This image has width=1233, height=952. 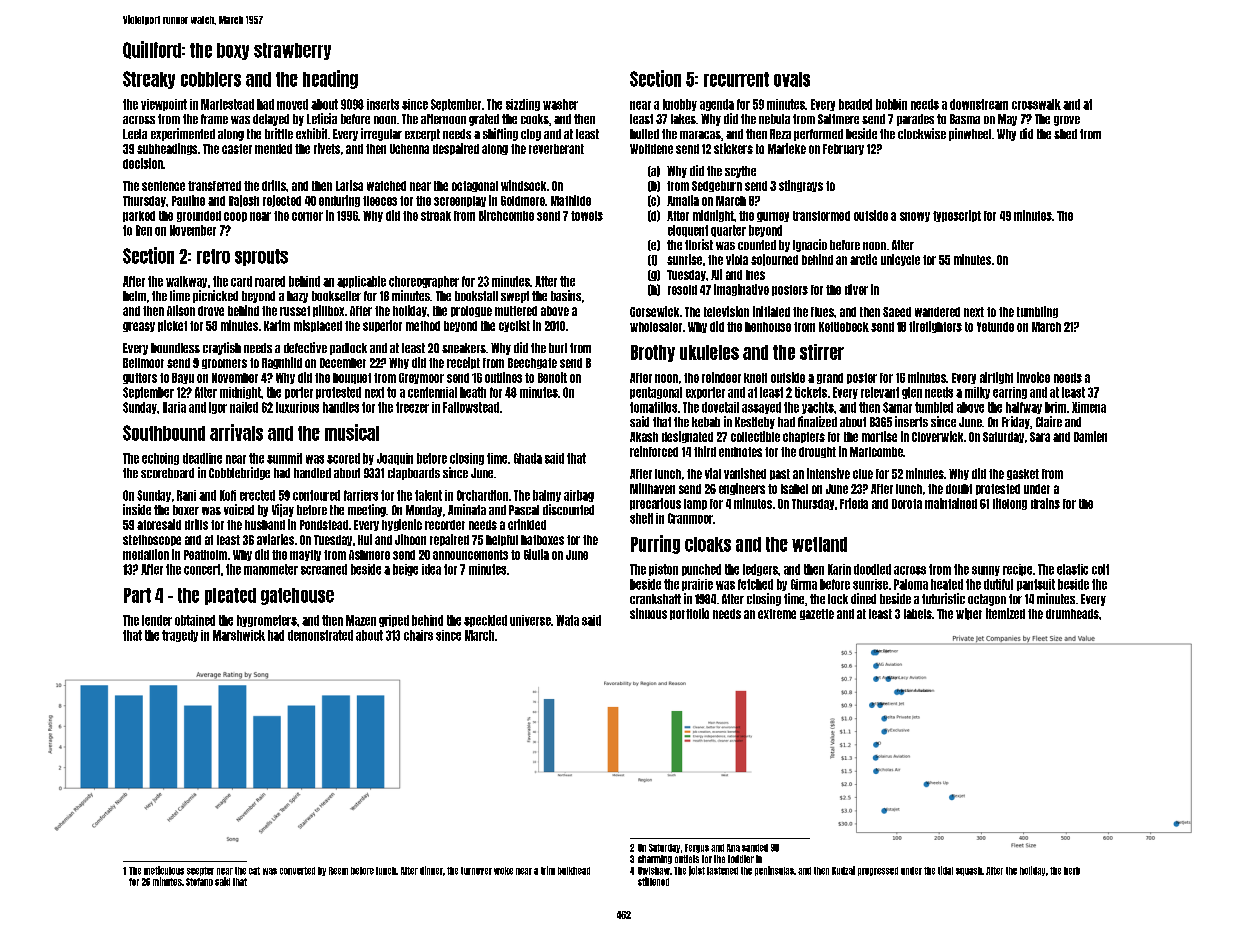 I want to click on glen, so click(x=912, y=393).
